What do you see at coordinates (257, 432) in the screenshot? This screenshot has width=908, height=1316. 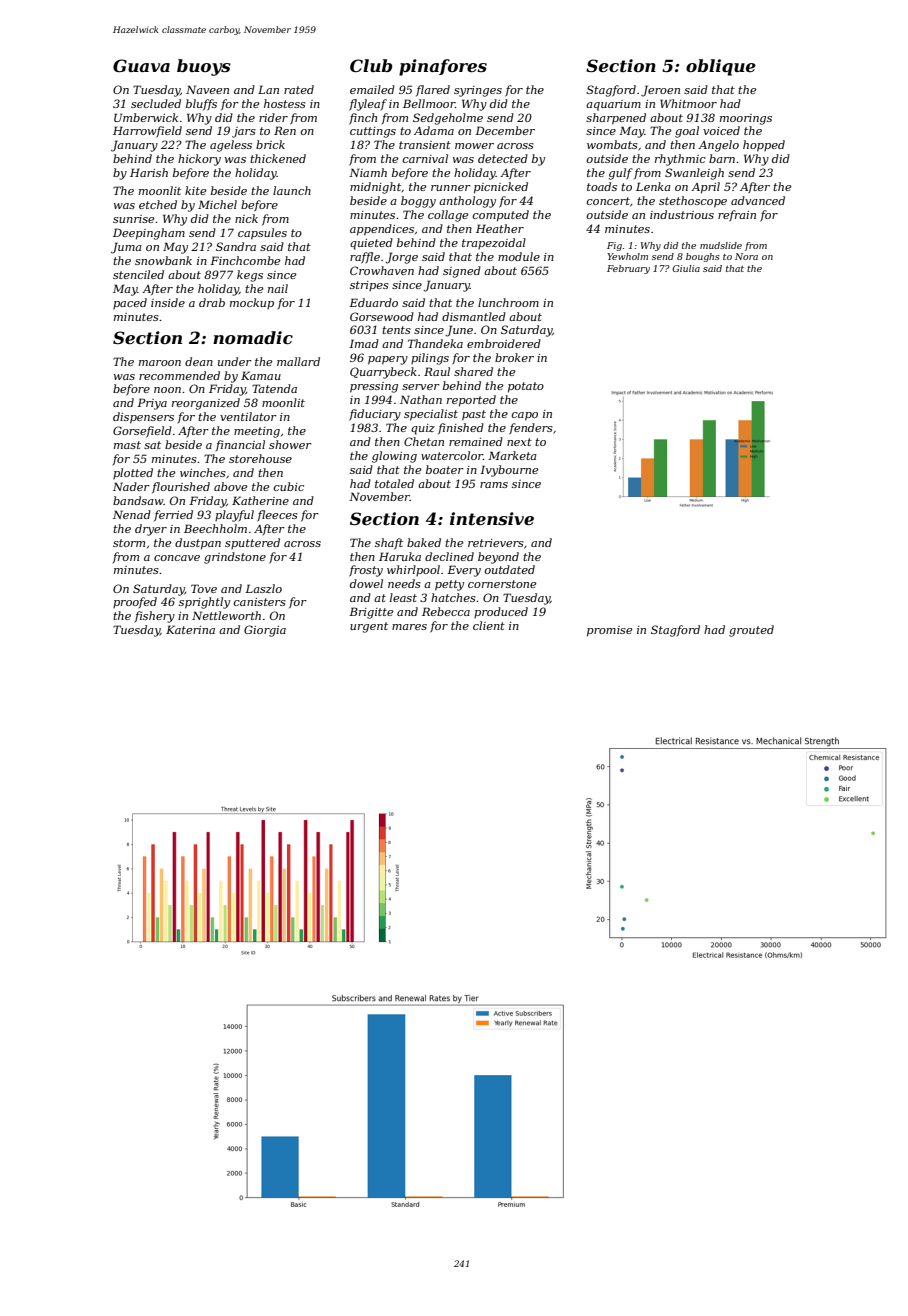 I see `meeting` at bounding box center [257, 432].
